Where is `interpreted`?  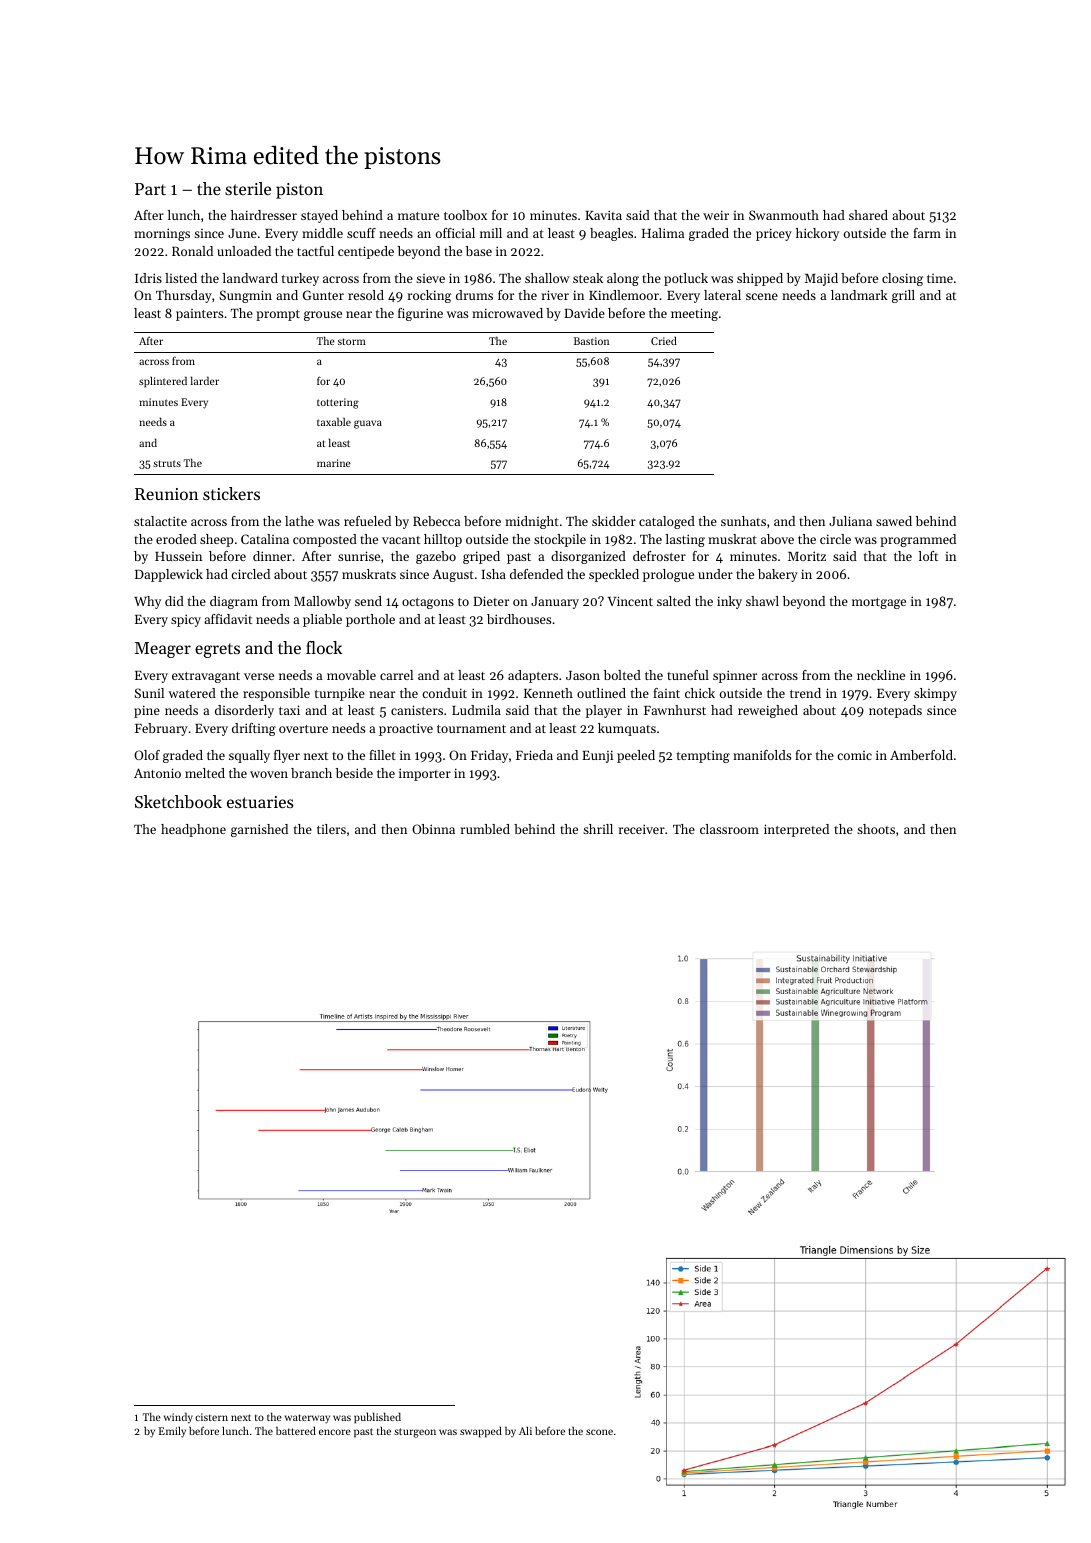
interpreted is located at coordinates (796, 830).
